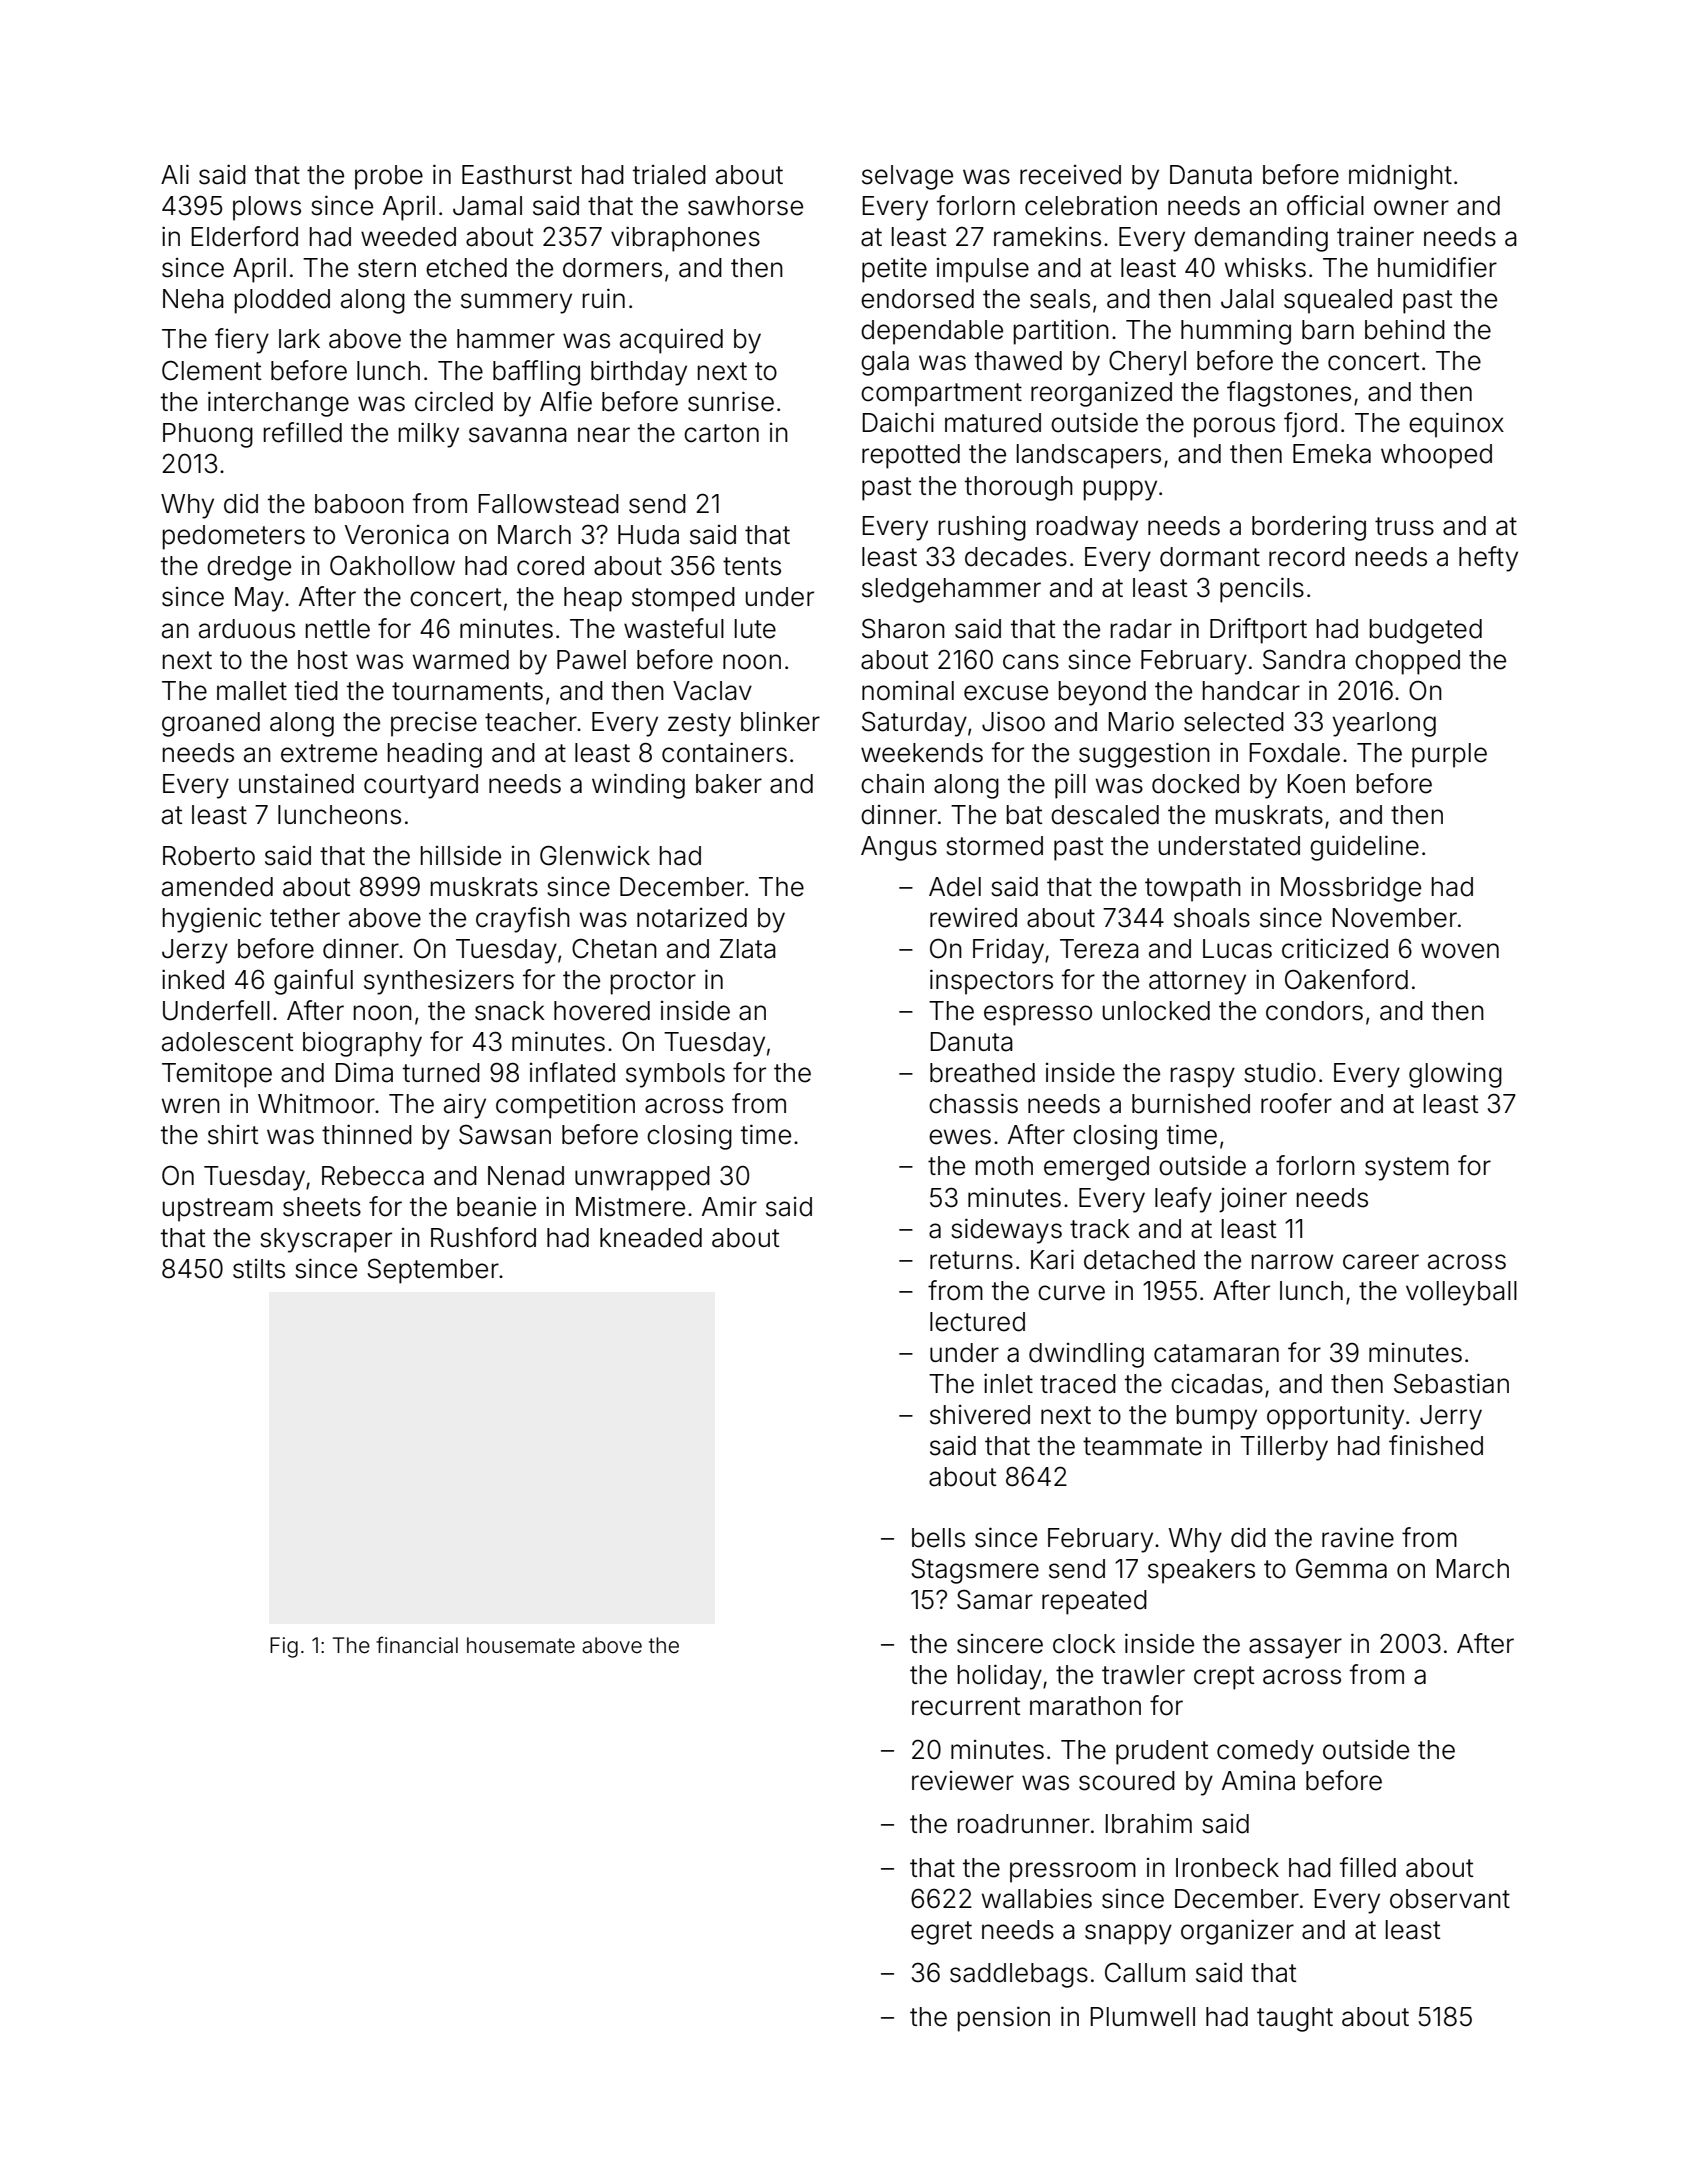 This page has height=2178, width=1683. What do you see at coordinates (941, 1933) in the page?
I see `egret` at bounding box center [941, 1933].
